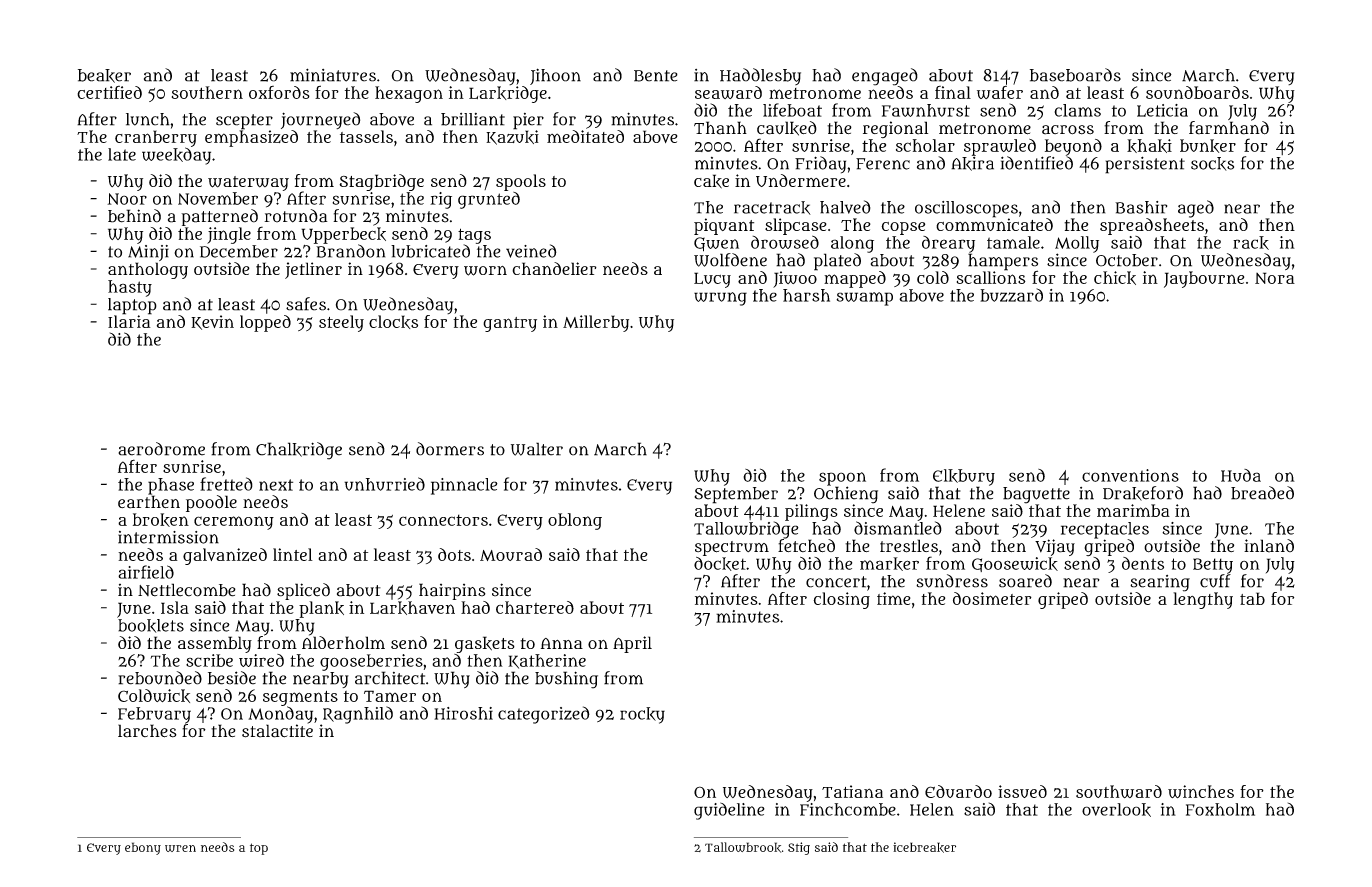  I want to click on wrung, so click(720, 299).
